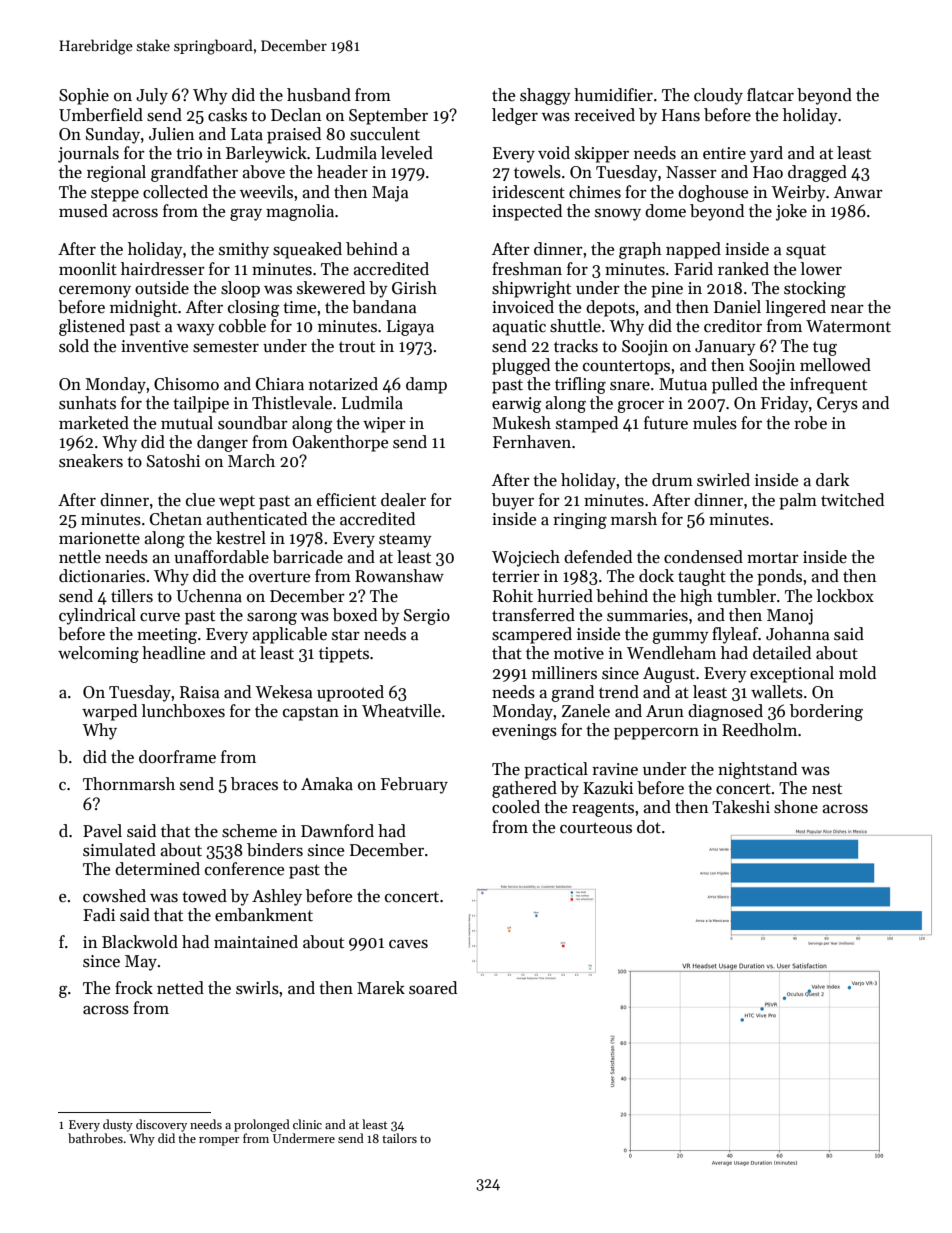 This document has height=1233, width=952. Describe the element at coordinates (254, 784) in the document. I see `braces` at that location.
